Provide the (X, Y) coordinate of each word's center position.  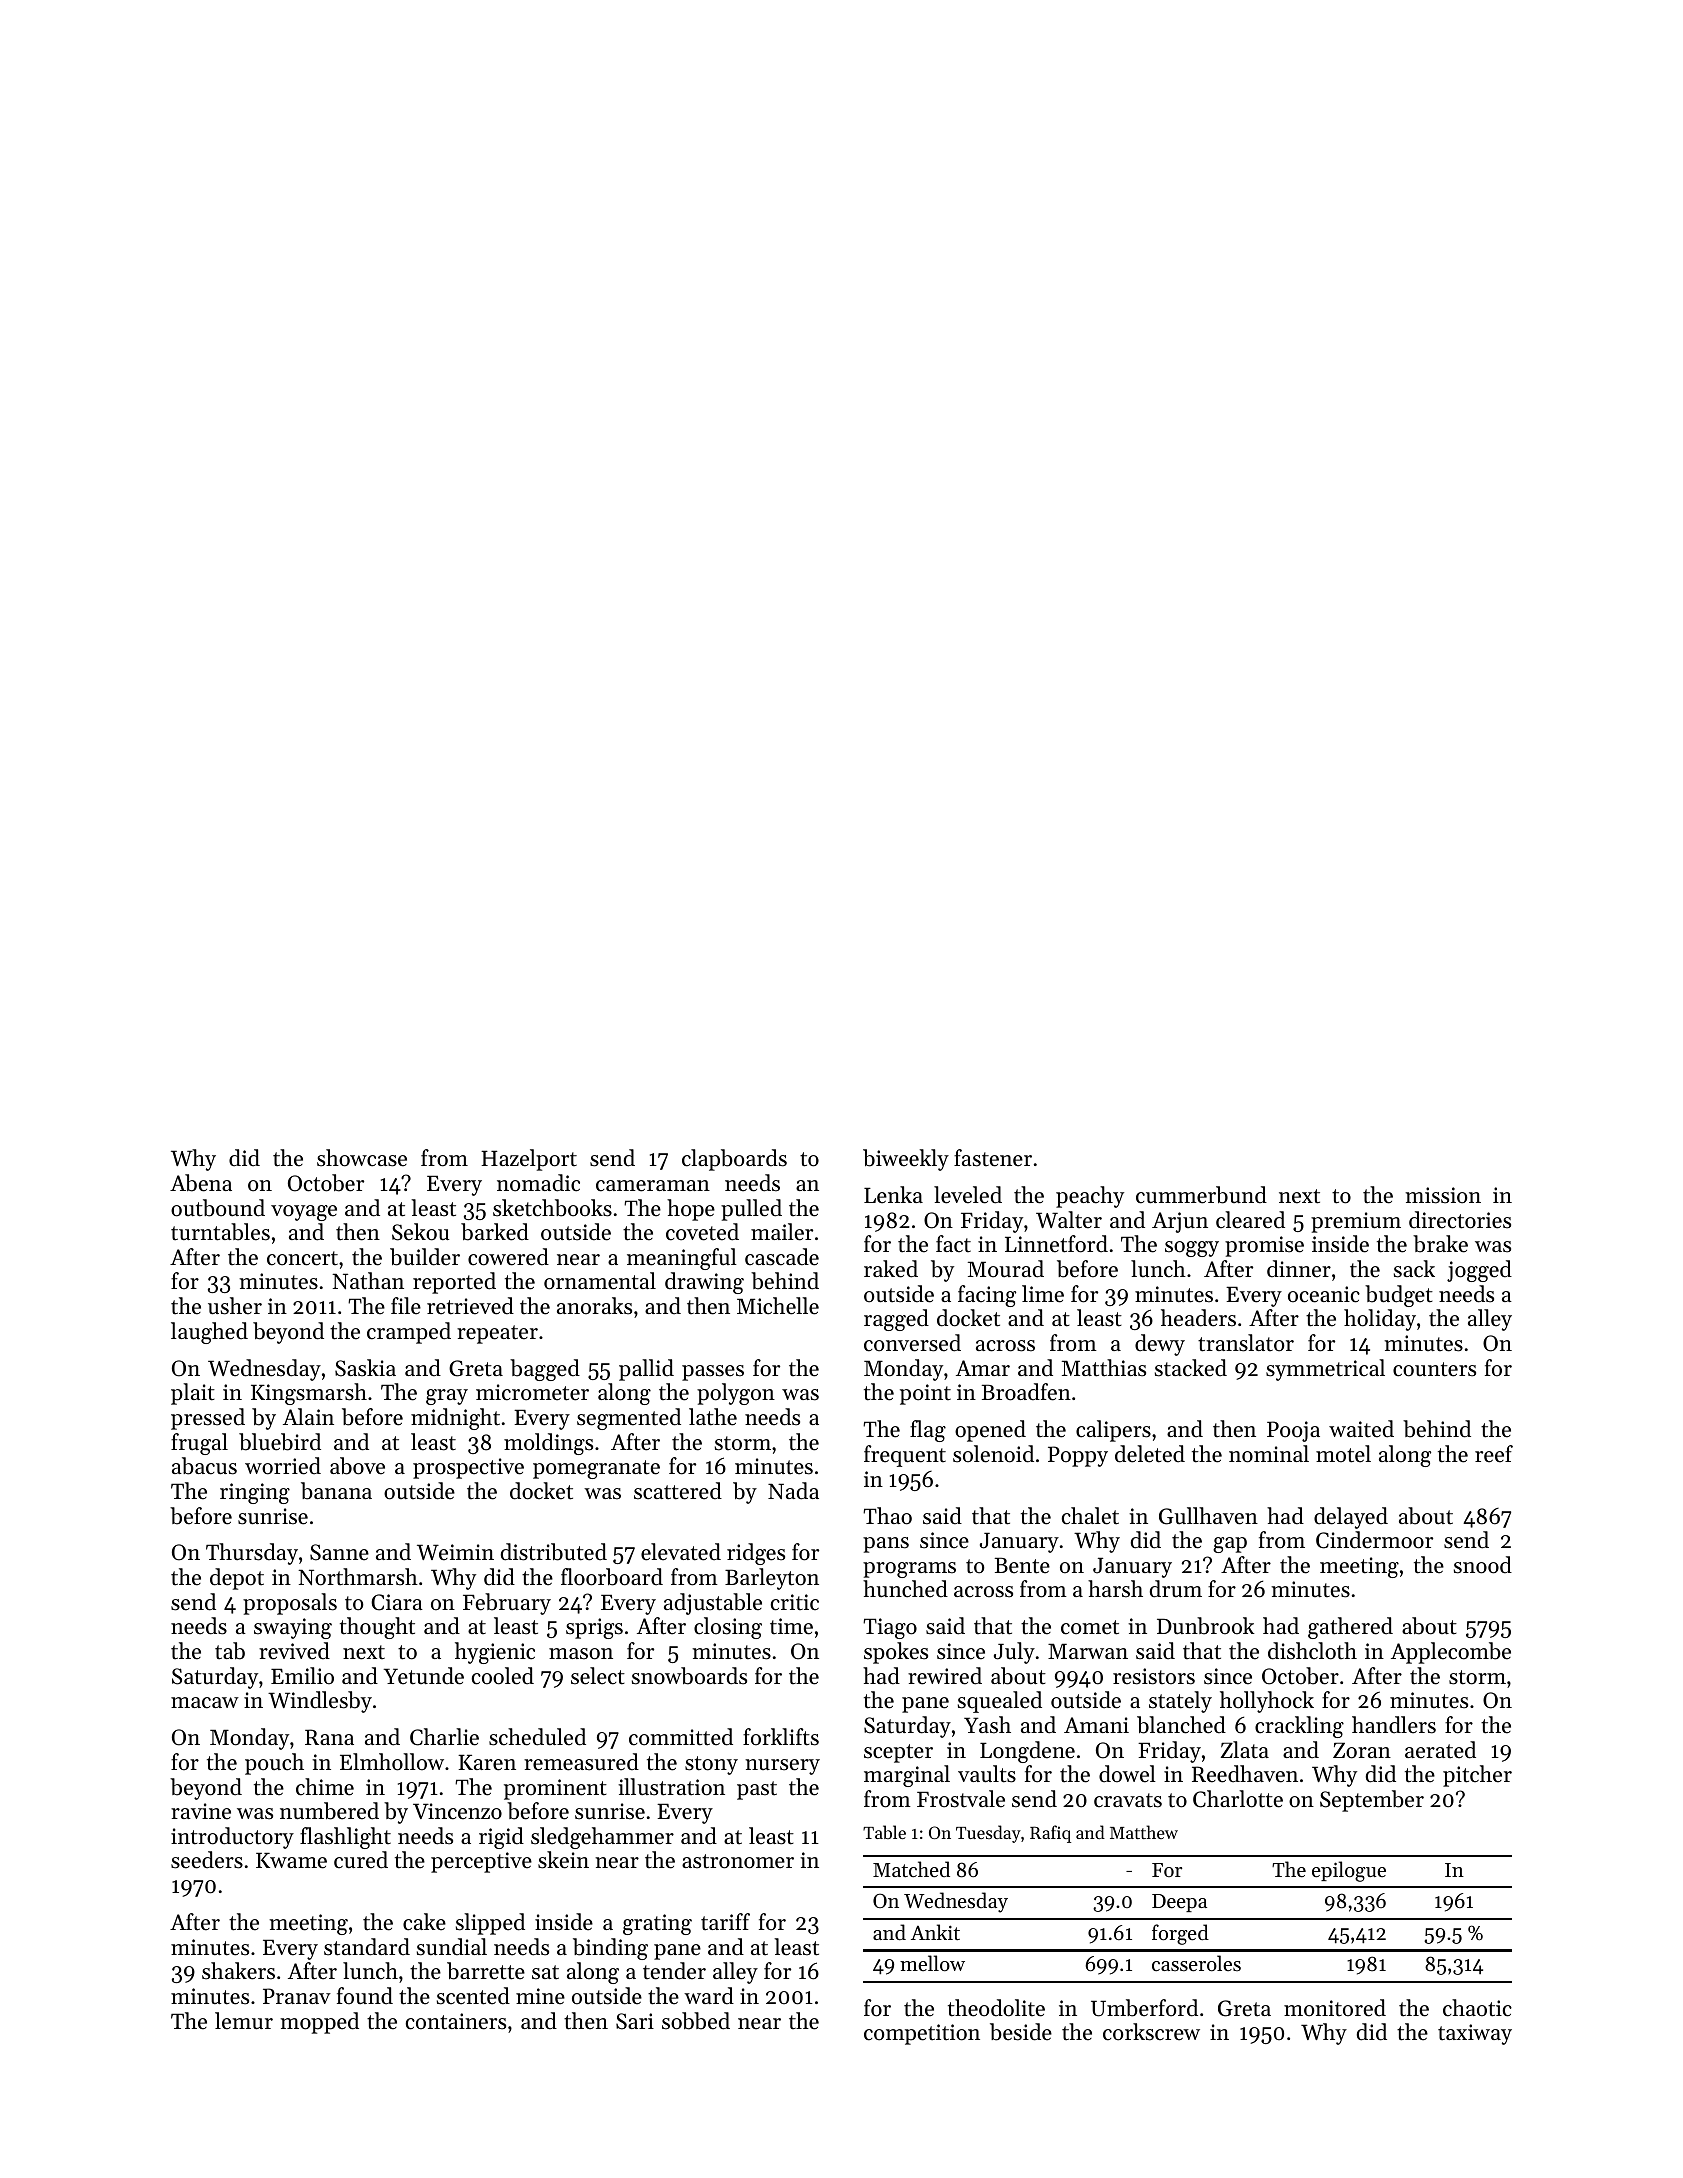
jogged (1479, 1271)
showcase (362, 1158)
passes (713, 1373)
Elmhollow (392, 1762)
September (1372, 1801)
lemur (244, 2021)
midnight (455, 1419)
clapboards (734, 1160)
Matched (911, 1869)
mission (1443, 1195)
